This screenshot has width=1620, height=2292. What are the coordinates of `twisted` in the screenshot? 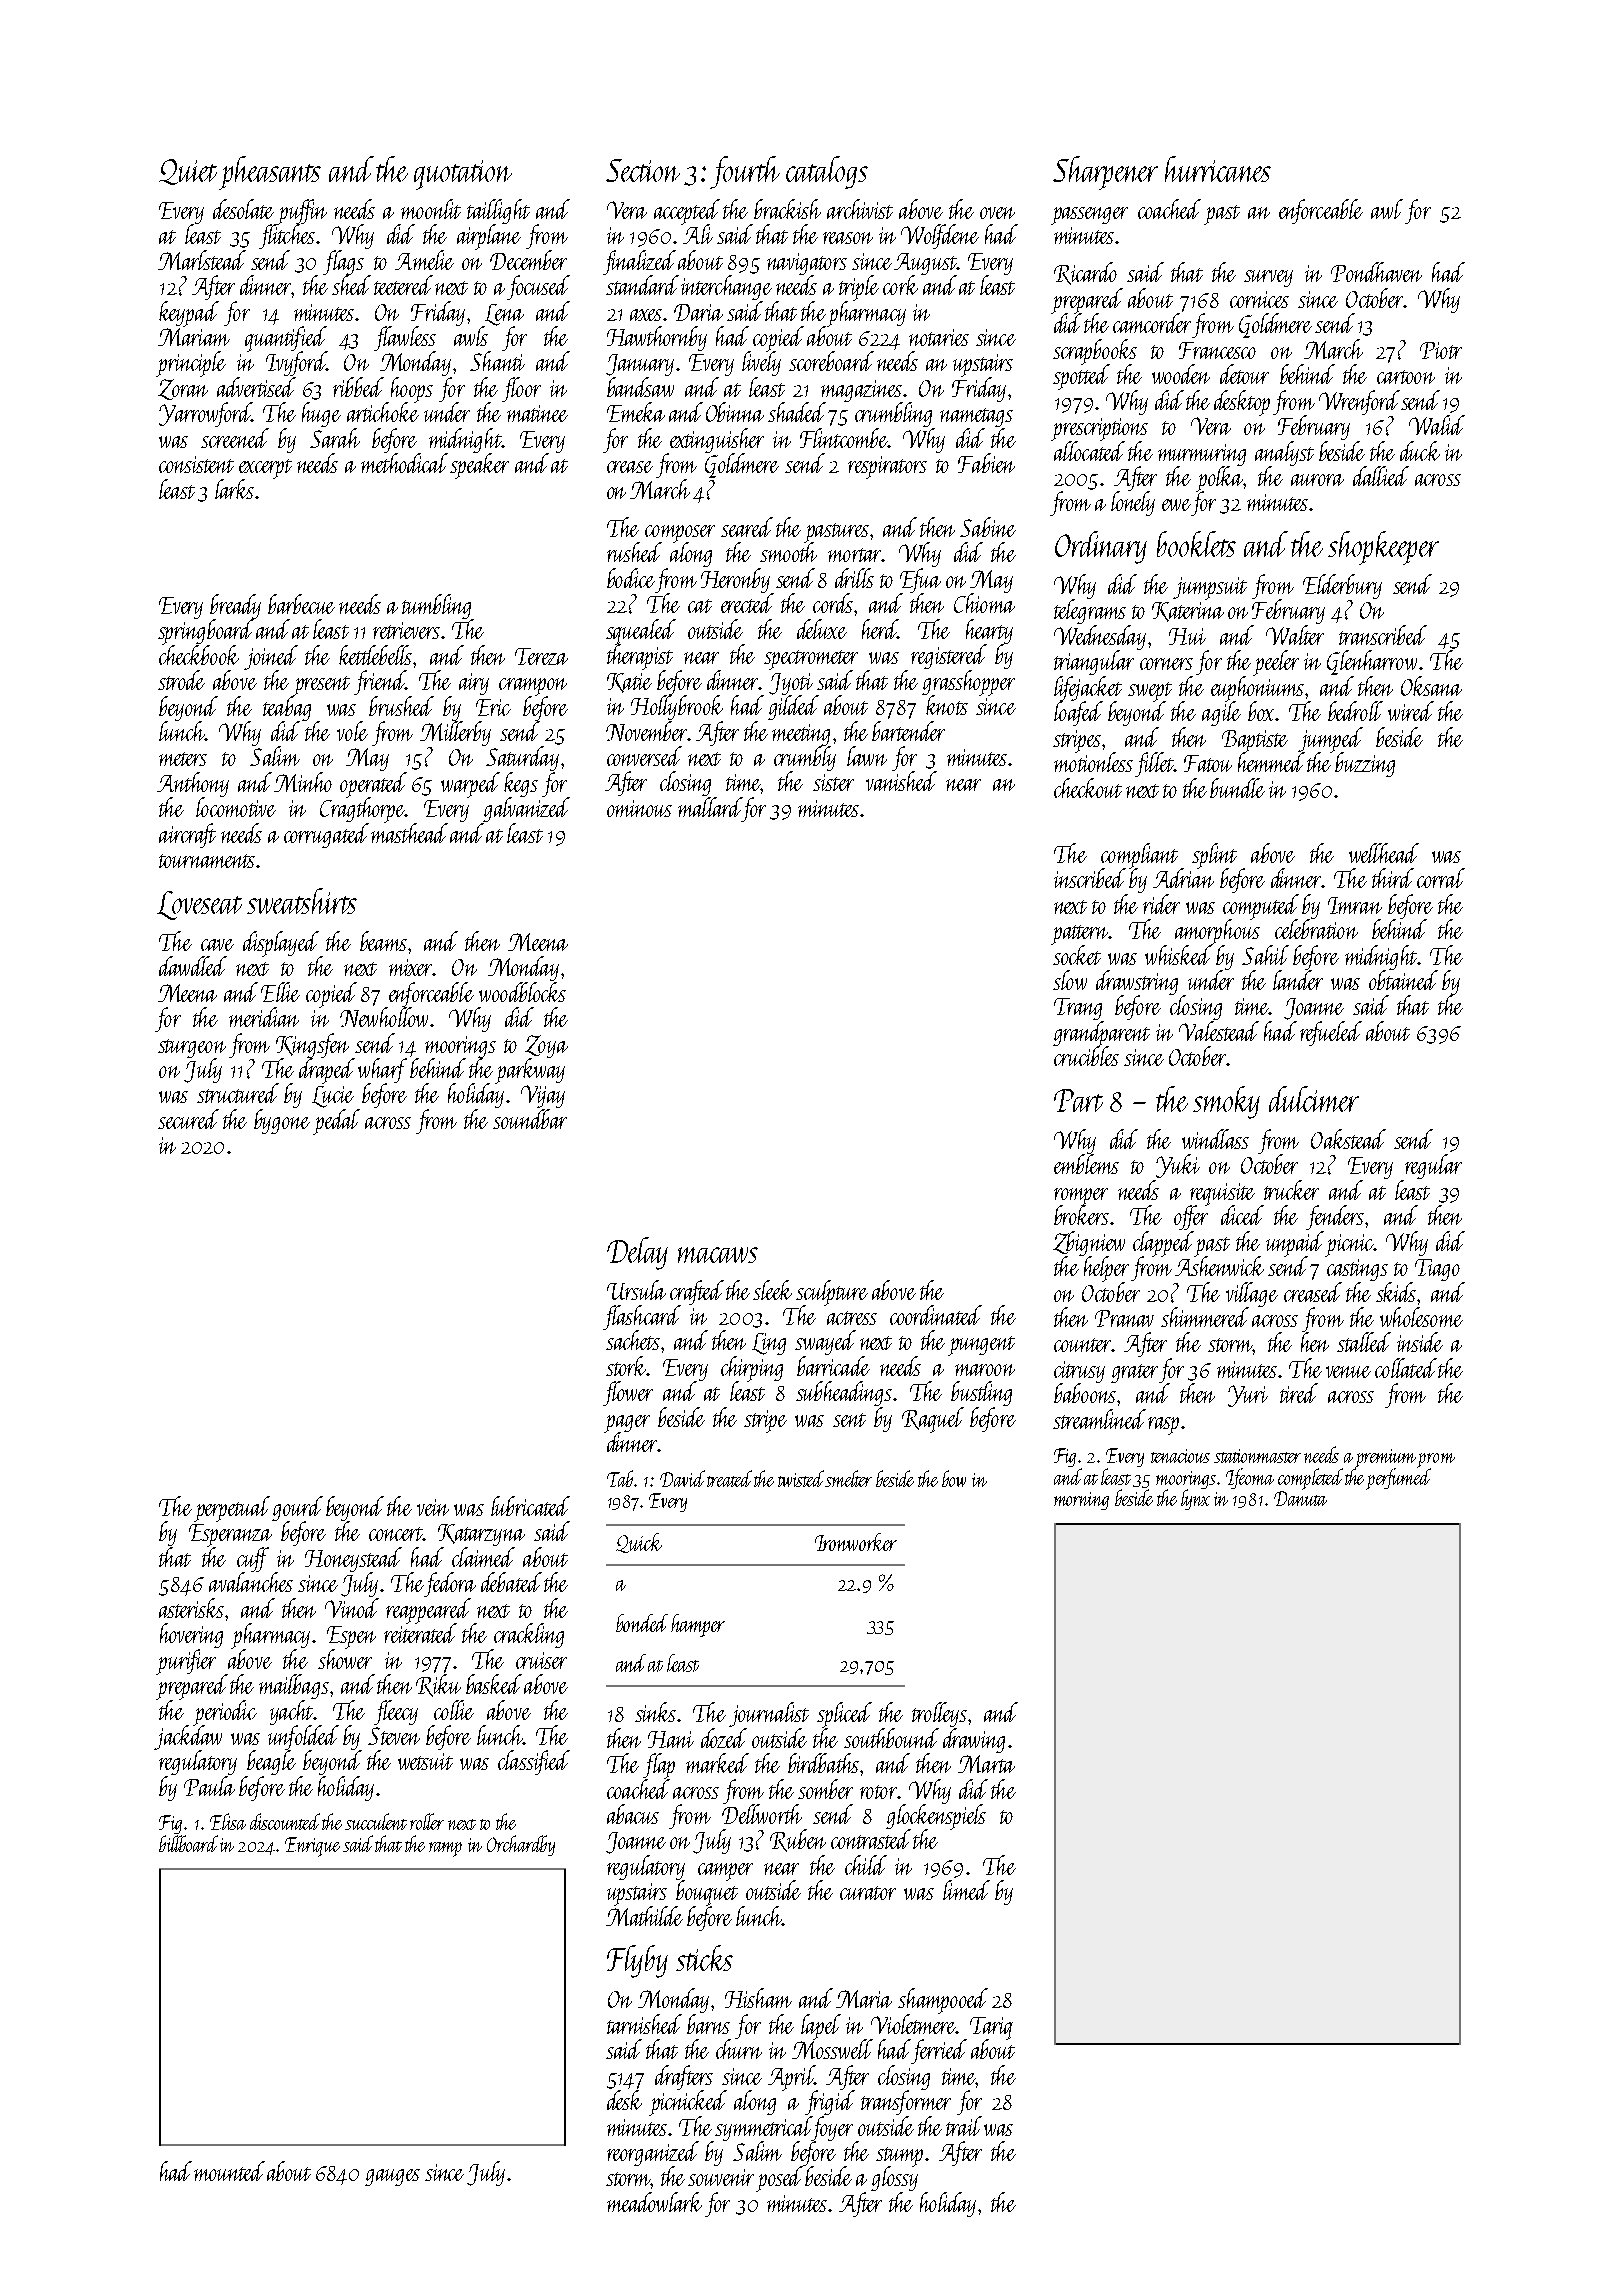 It's located at (801, 1478).
